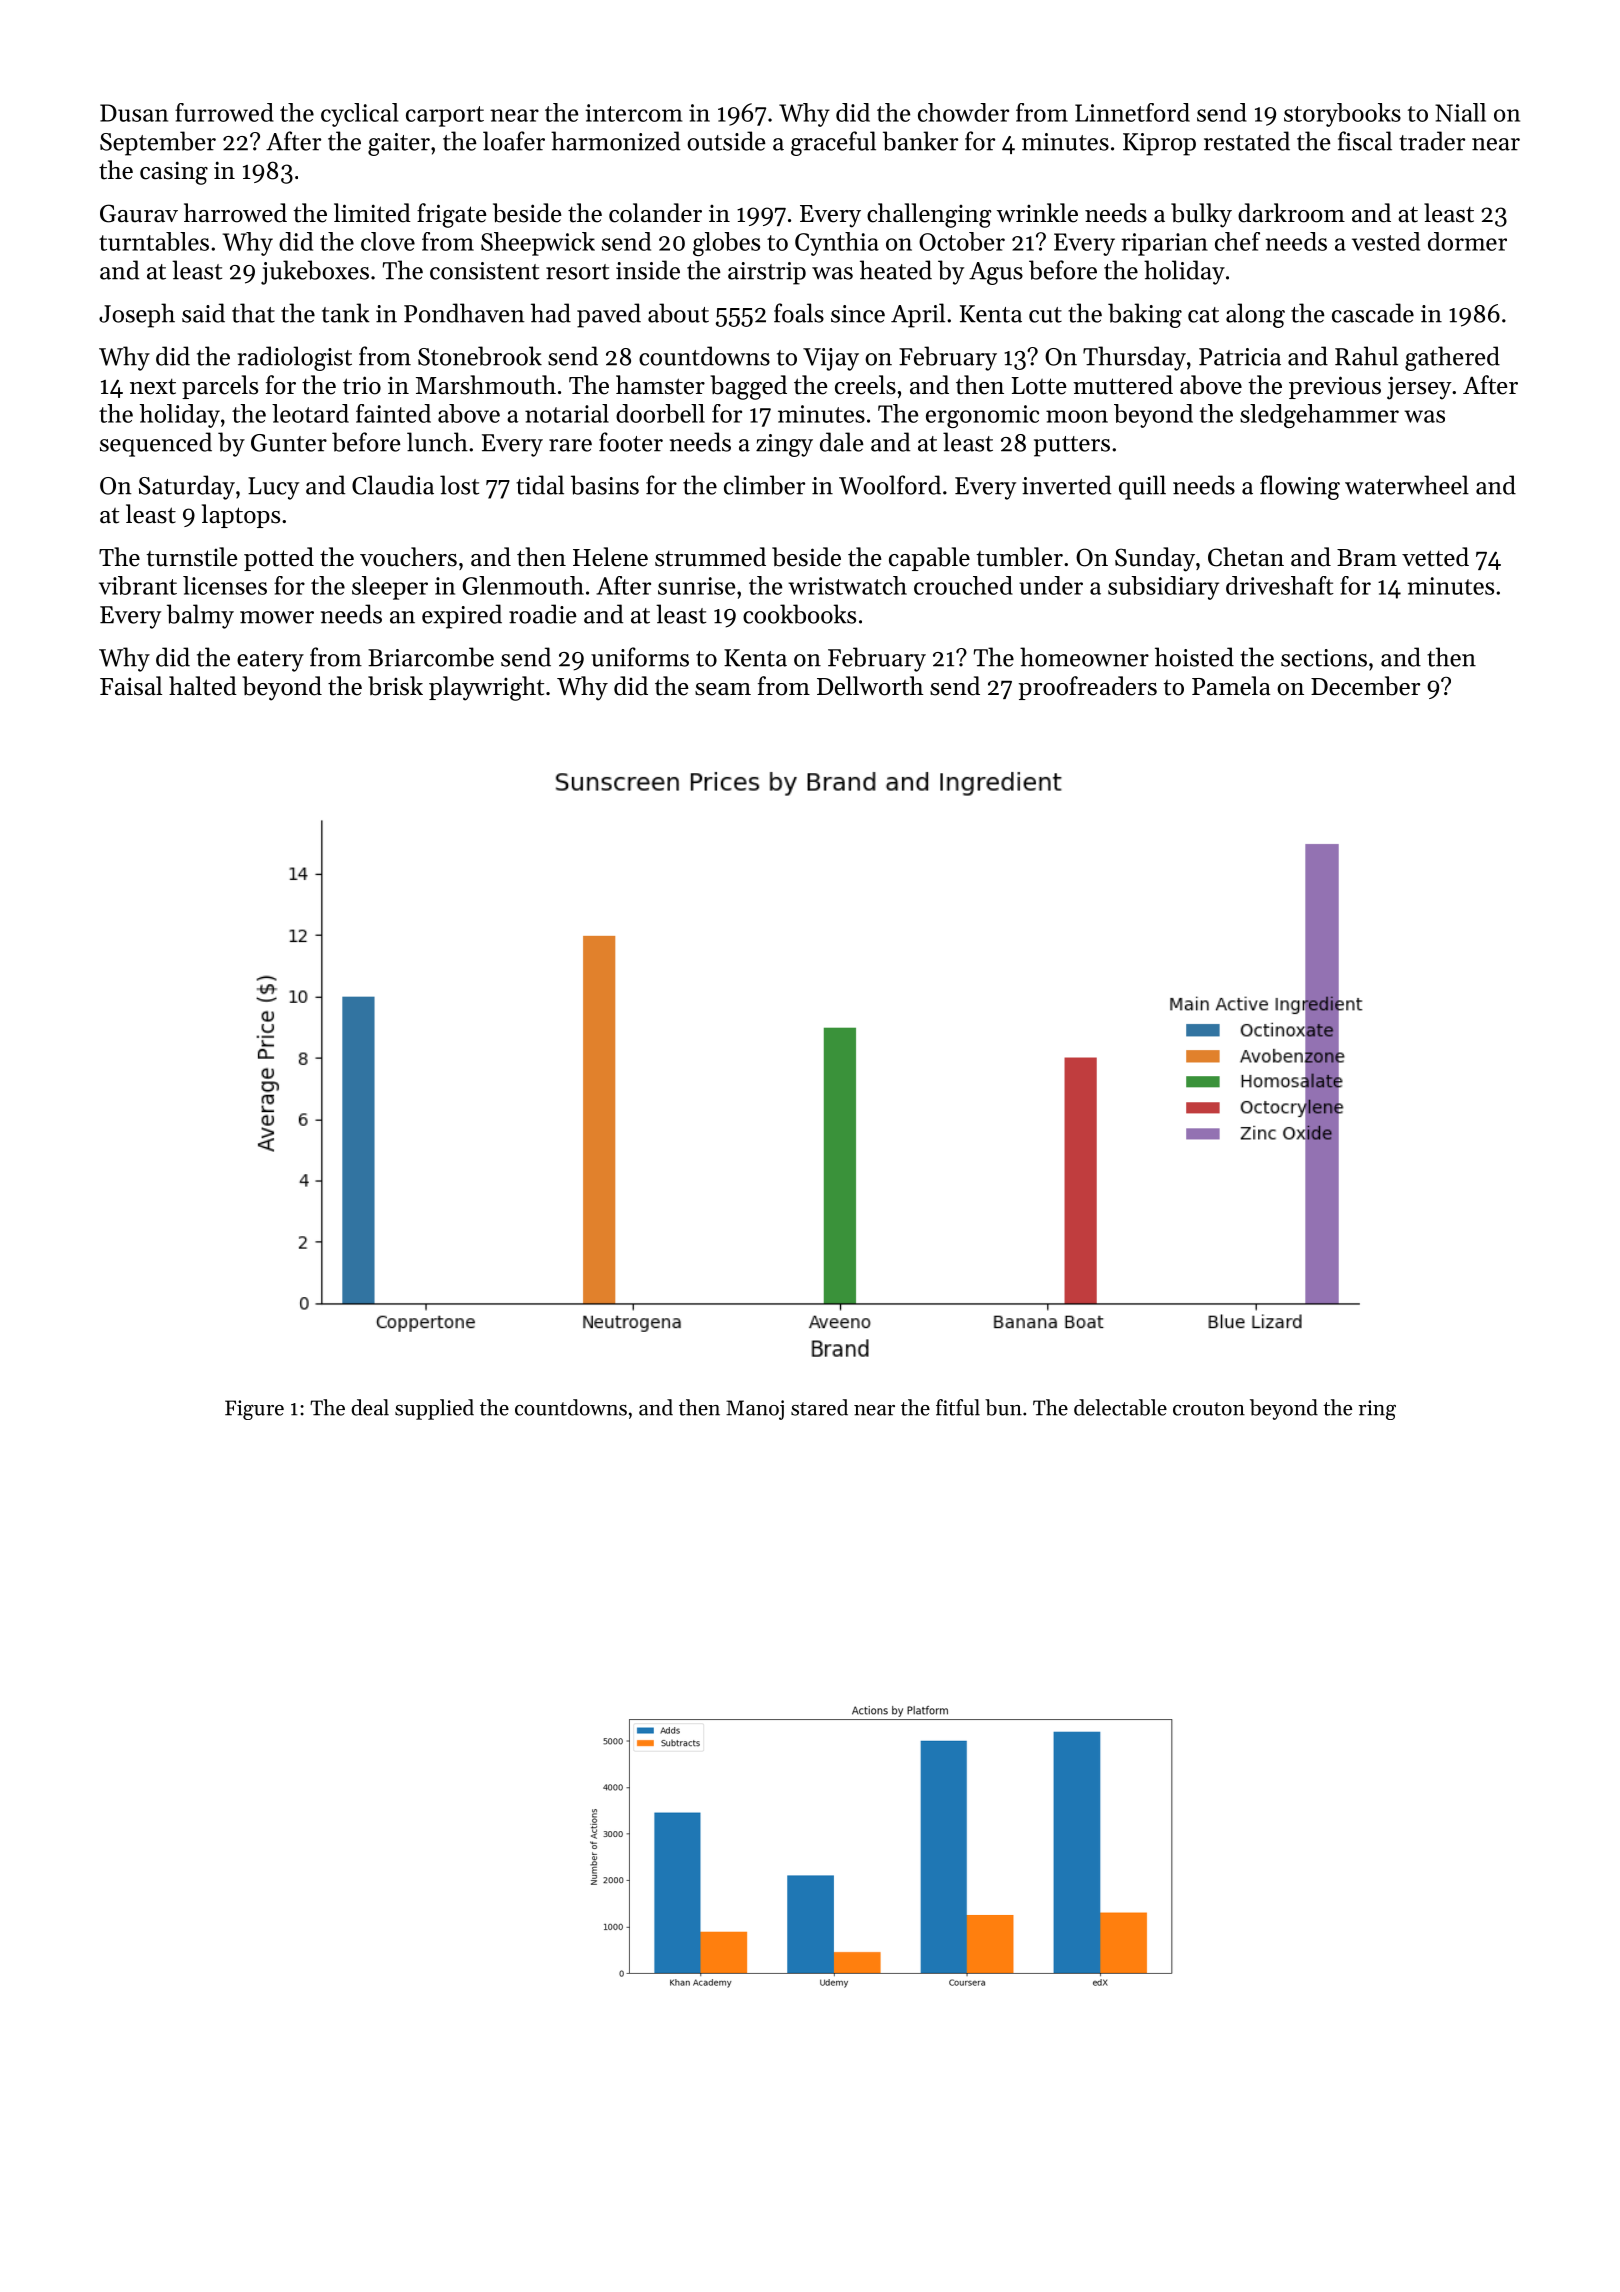  Describe the element at coordinates (723, 689) in the image. I see `seam` at that location.
